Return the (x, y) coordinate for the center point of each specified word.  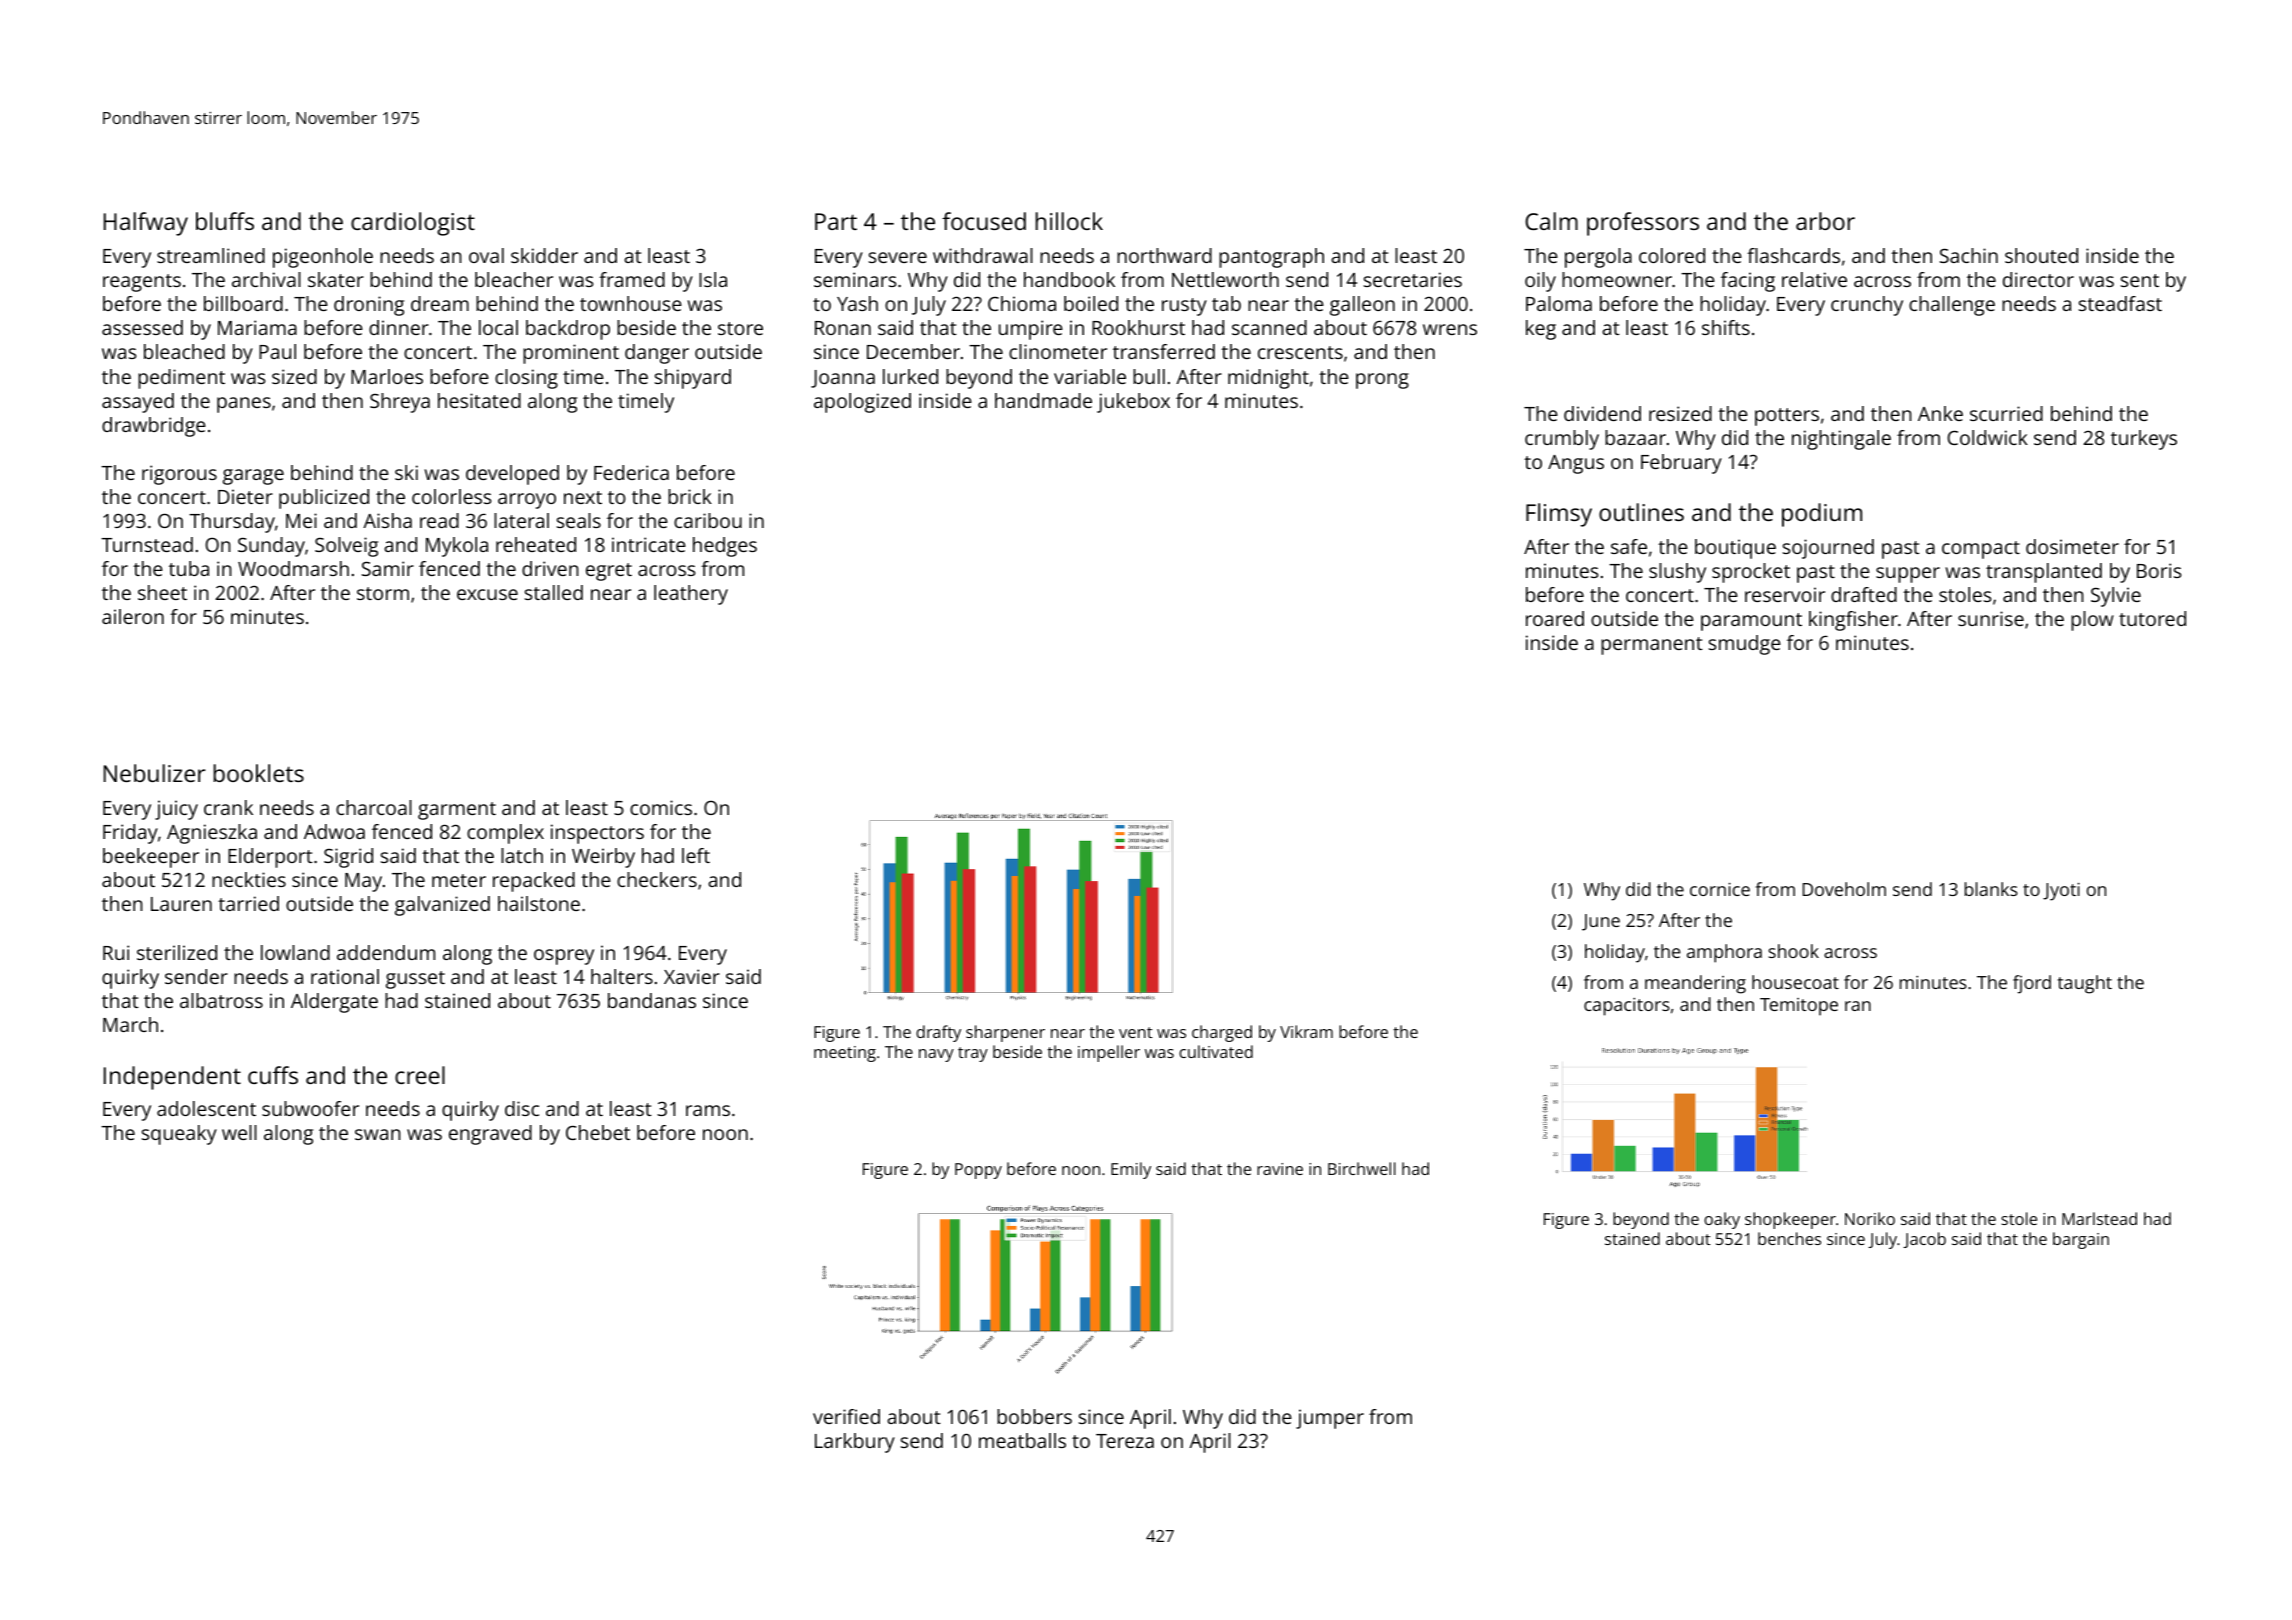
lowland (295, 952)
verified (846, 1416)
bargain (2081, 1240)
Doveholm (1844, 889)
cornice (1720, 889)
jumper (1330, 1419)
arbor (1825, 221)
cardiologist (413, 224)
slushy (1677, 573)
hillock (1069, 221)
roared (1555, 618)
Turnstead (147, 544)
